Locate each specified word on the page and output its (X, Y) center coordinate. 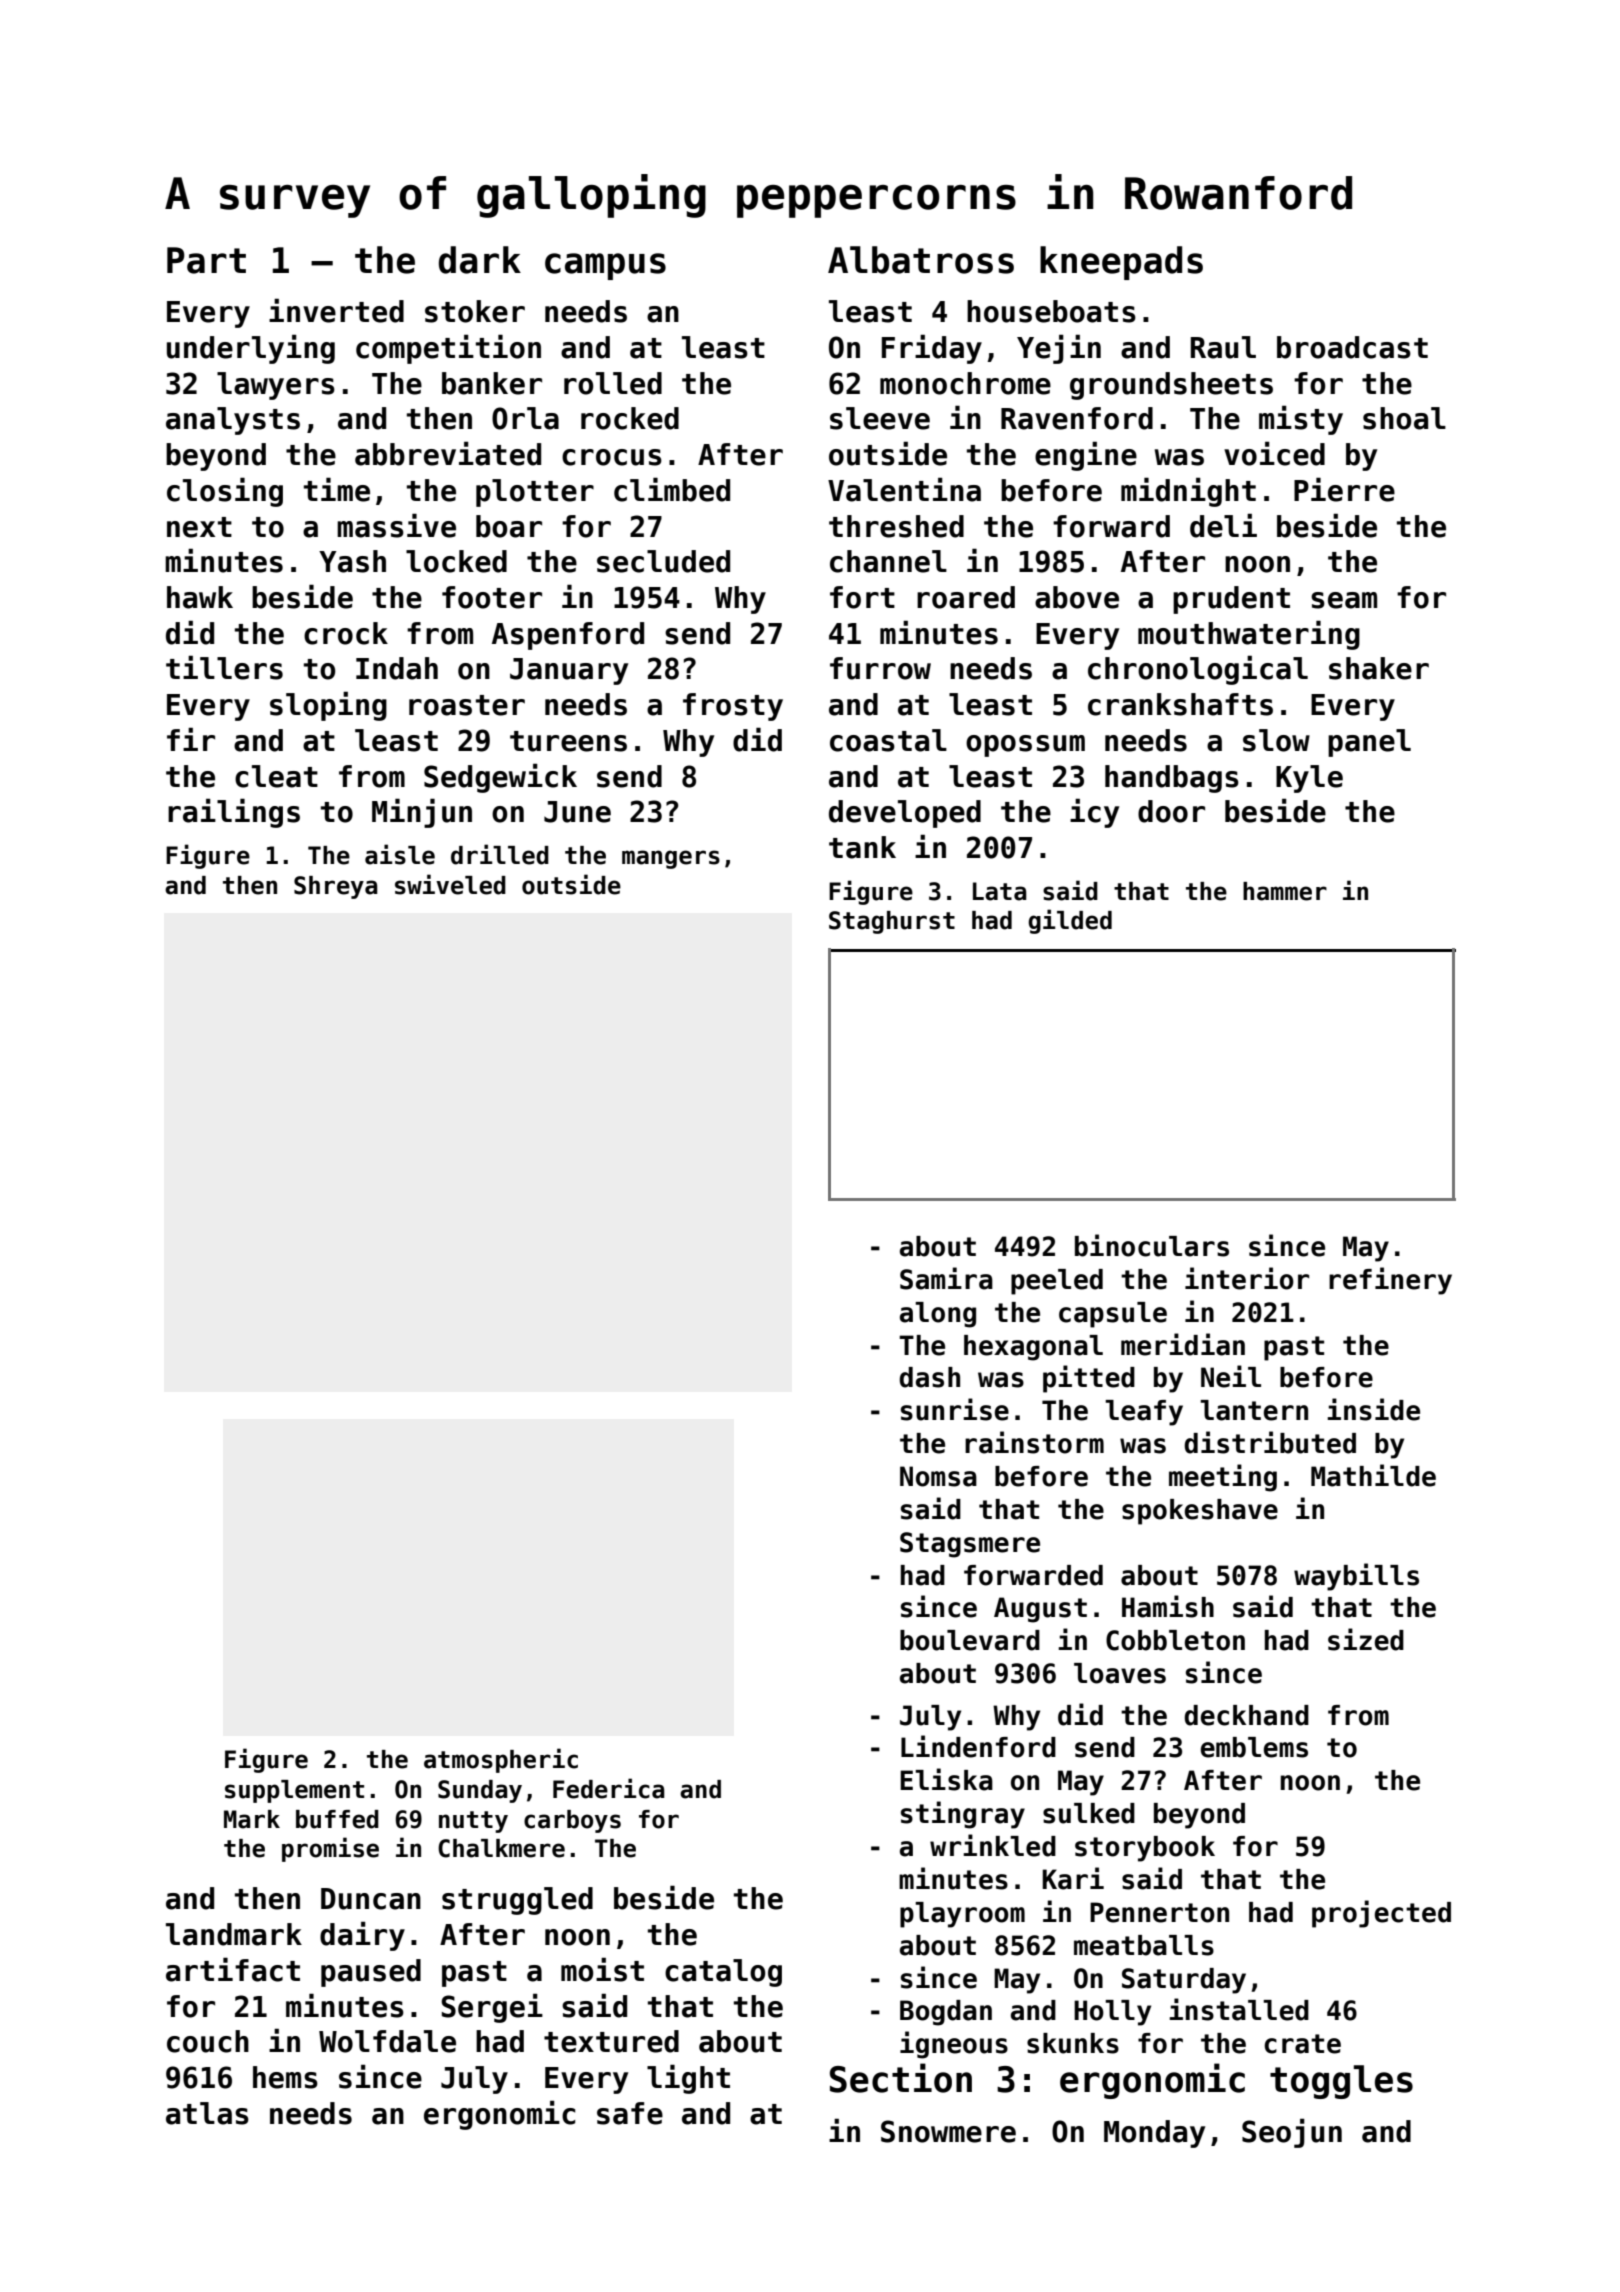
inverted (336, 310)
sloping (328, 706)
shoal (1404, 418)
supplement (294, 1791)
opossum (1025, 746)
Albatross (921, 260)
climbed (672, 489)
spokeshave (1200, 1512)
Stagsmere (970, 1545)
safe (630, 2113)
